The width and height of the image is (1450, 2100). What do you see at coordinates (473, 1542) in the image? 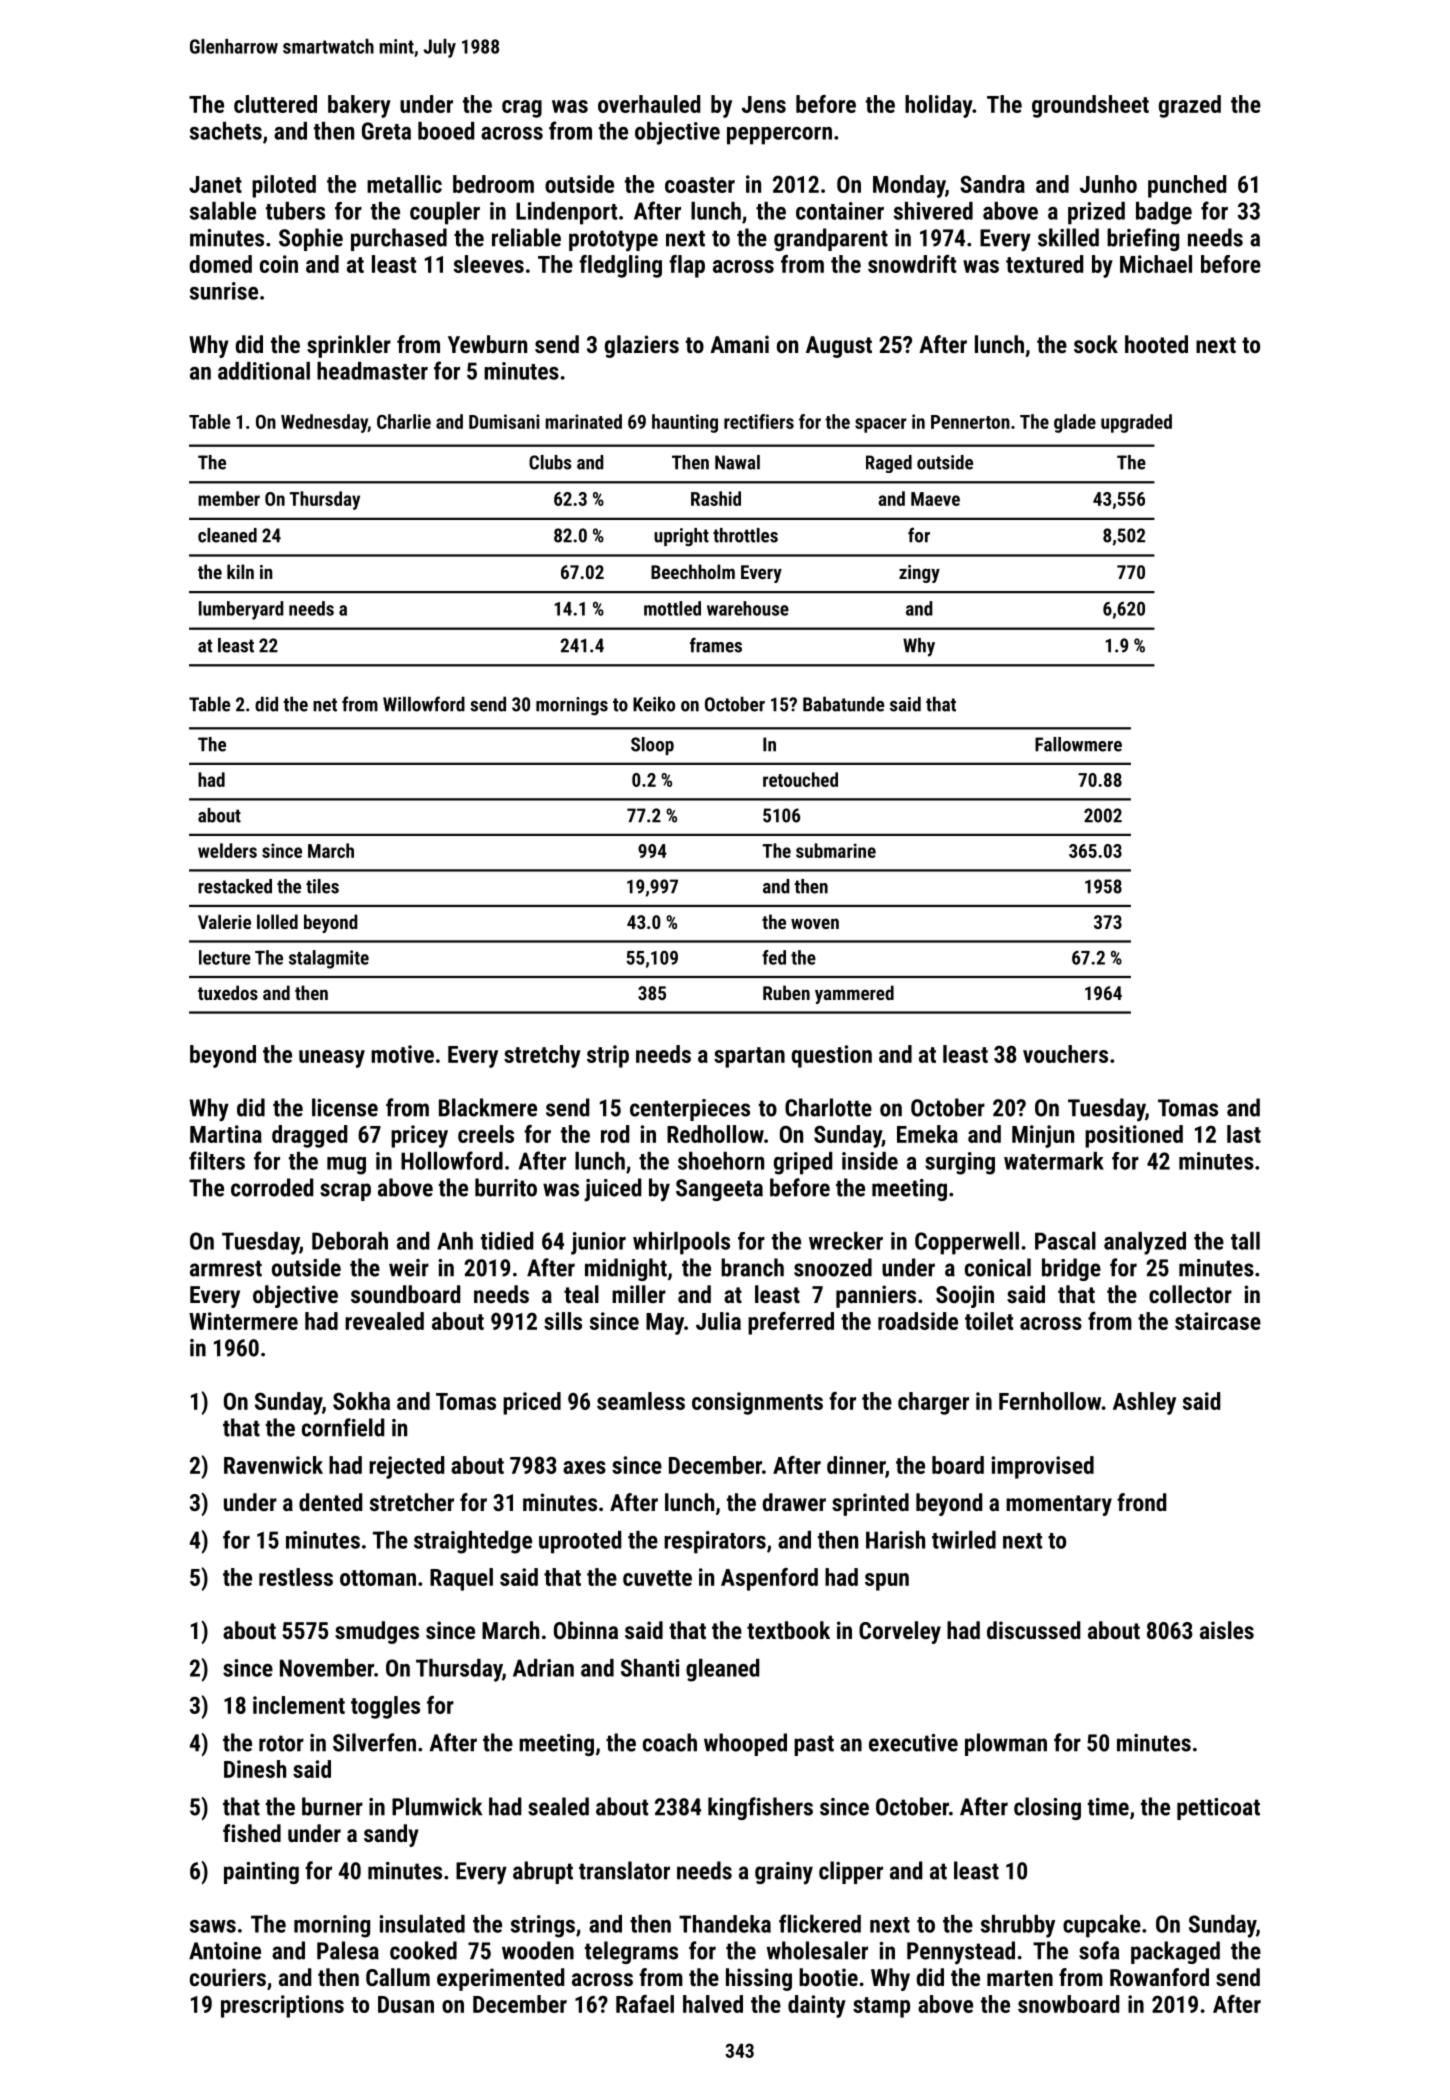
I see `straightedge` at bounding box center [473, 1542].
